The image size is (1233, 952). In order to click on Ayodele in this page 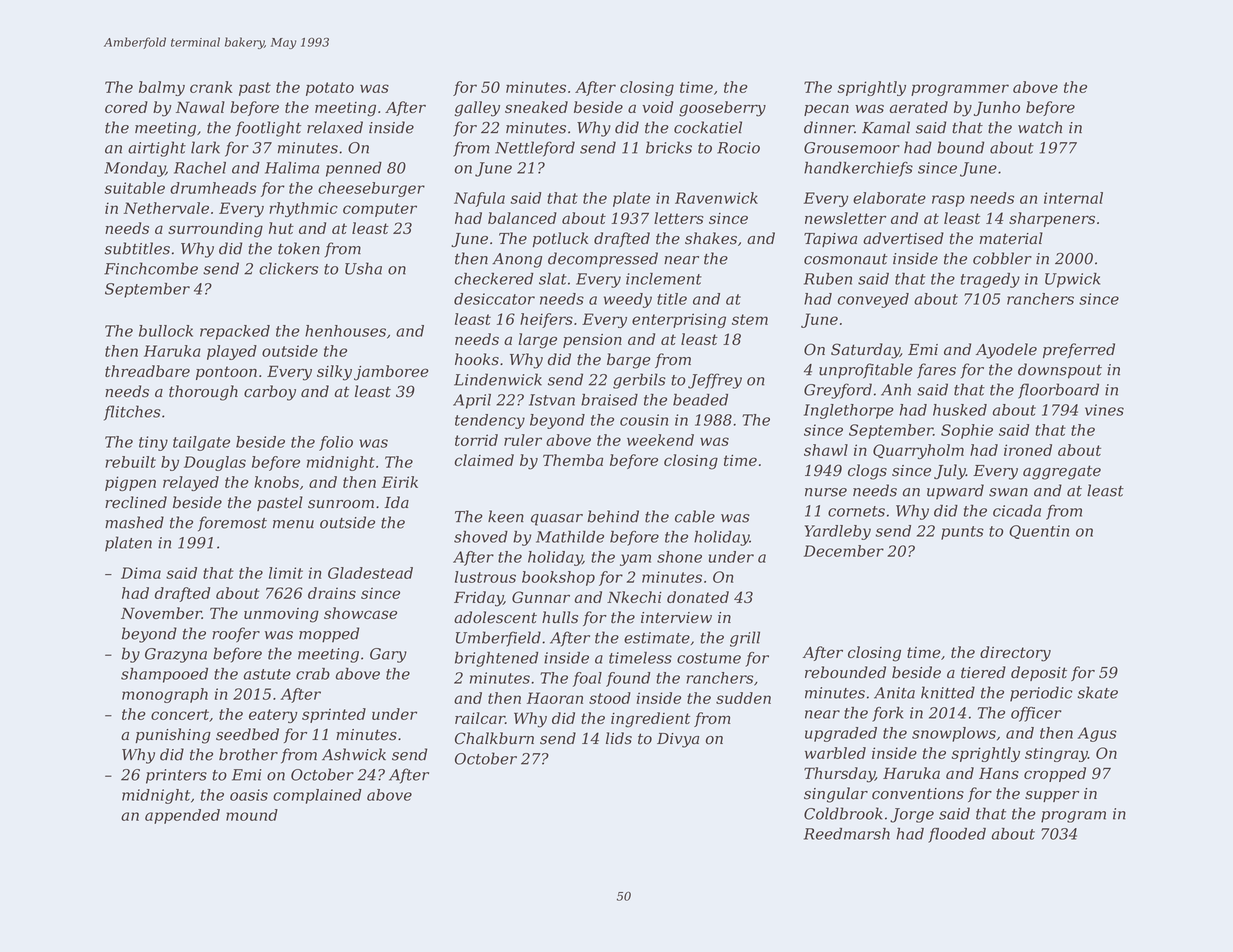, I will do `click(1006, 351)`.
